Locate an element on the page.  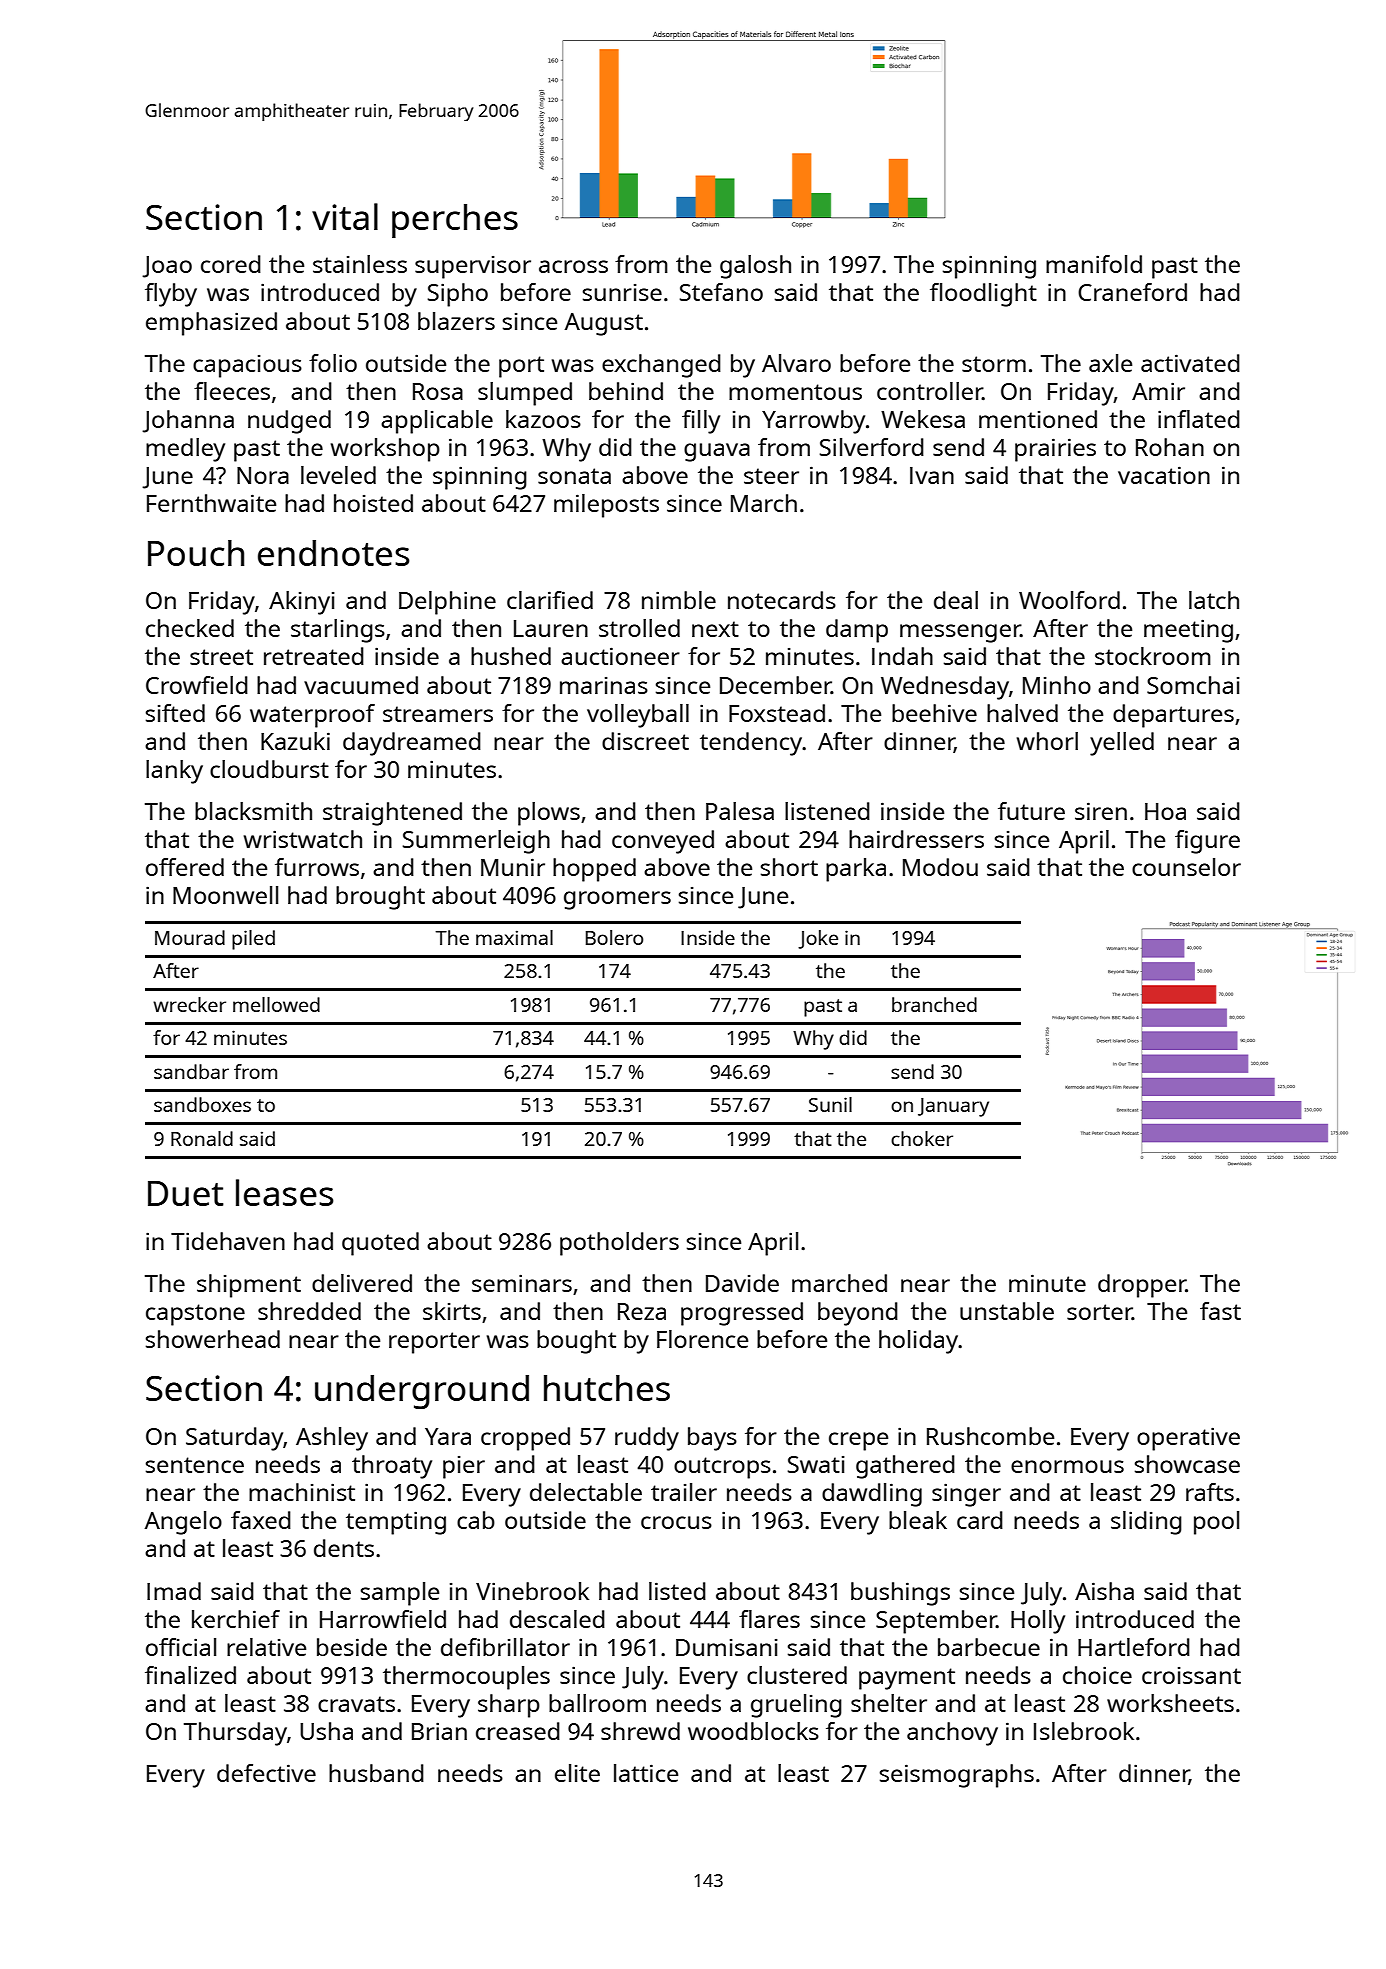
shipment is located at coordinates (249, 1286).
